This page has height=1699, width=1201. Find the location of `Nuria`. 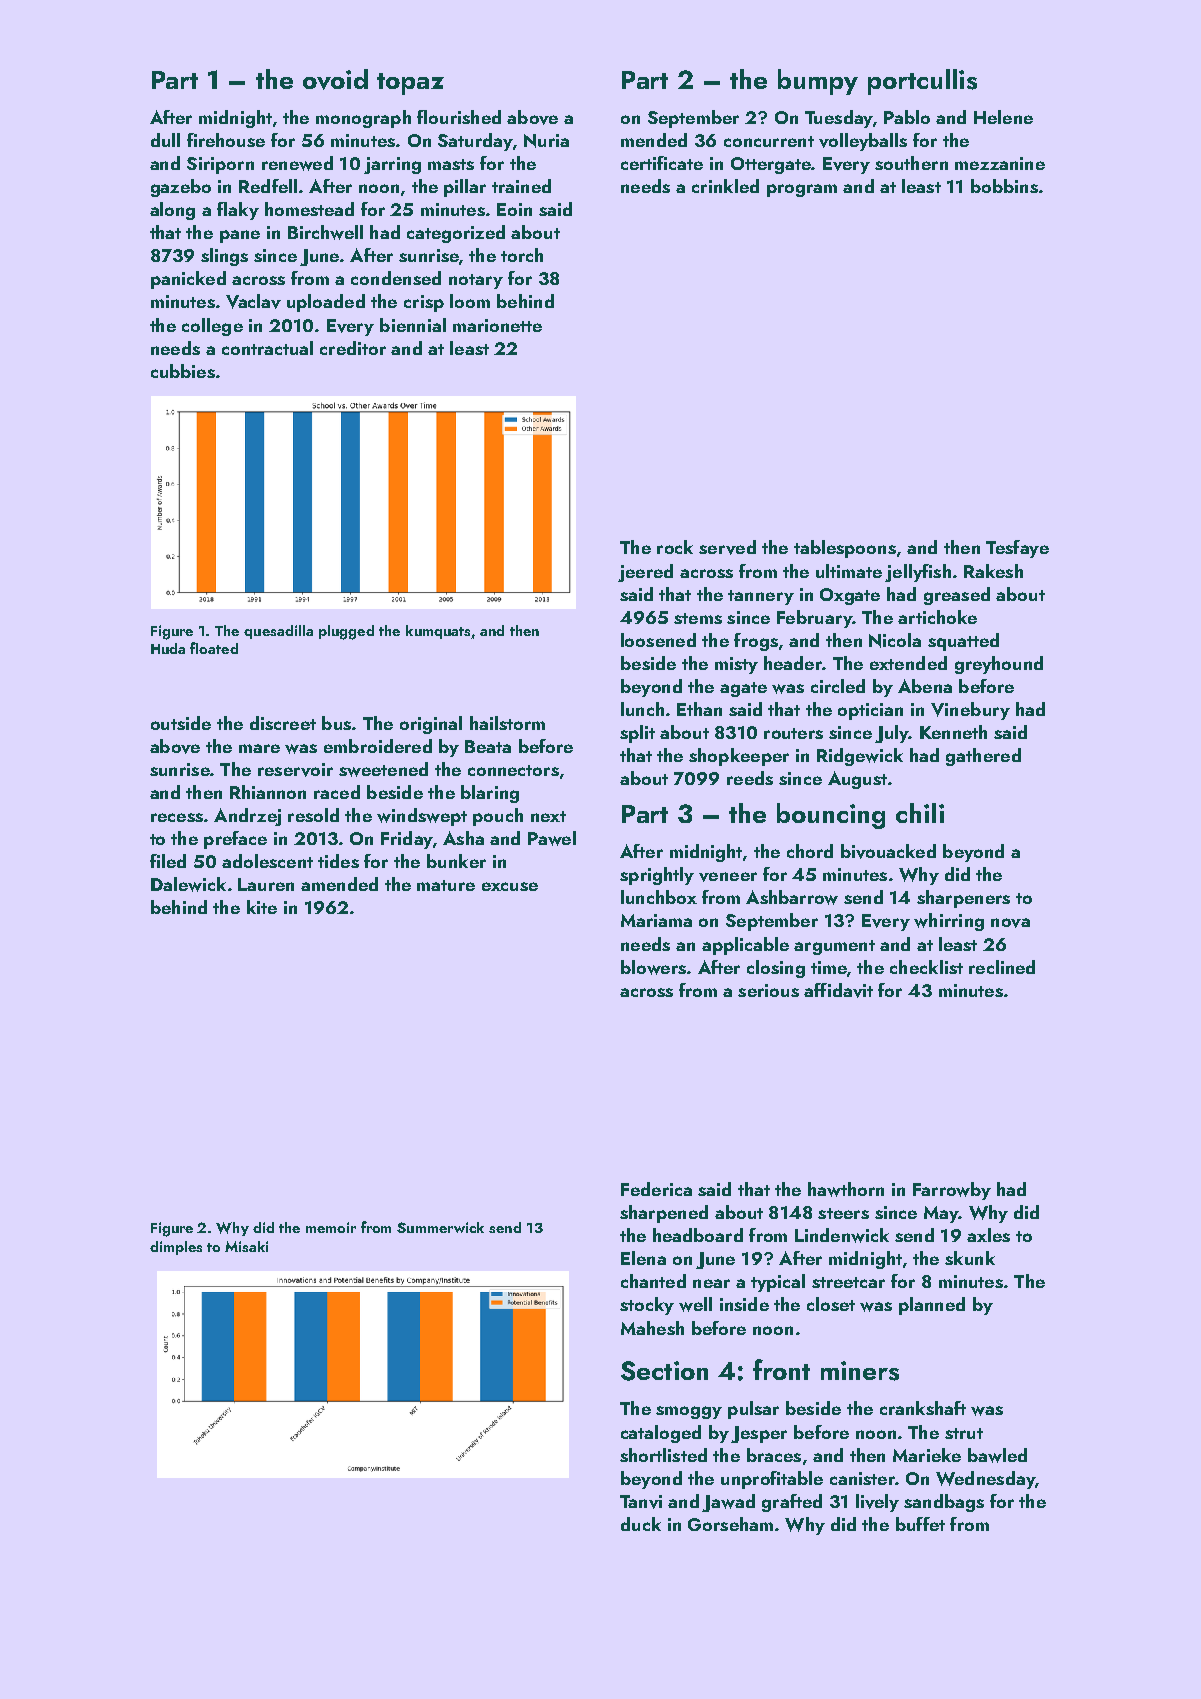

Nuria is located at coordinates (546, 141).
